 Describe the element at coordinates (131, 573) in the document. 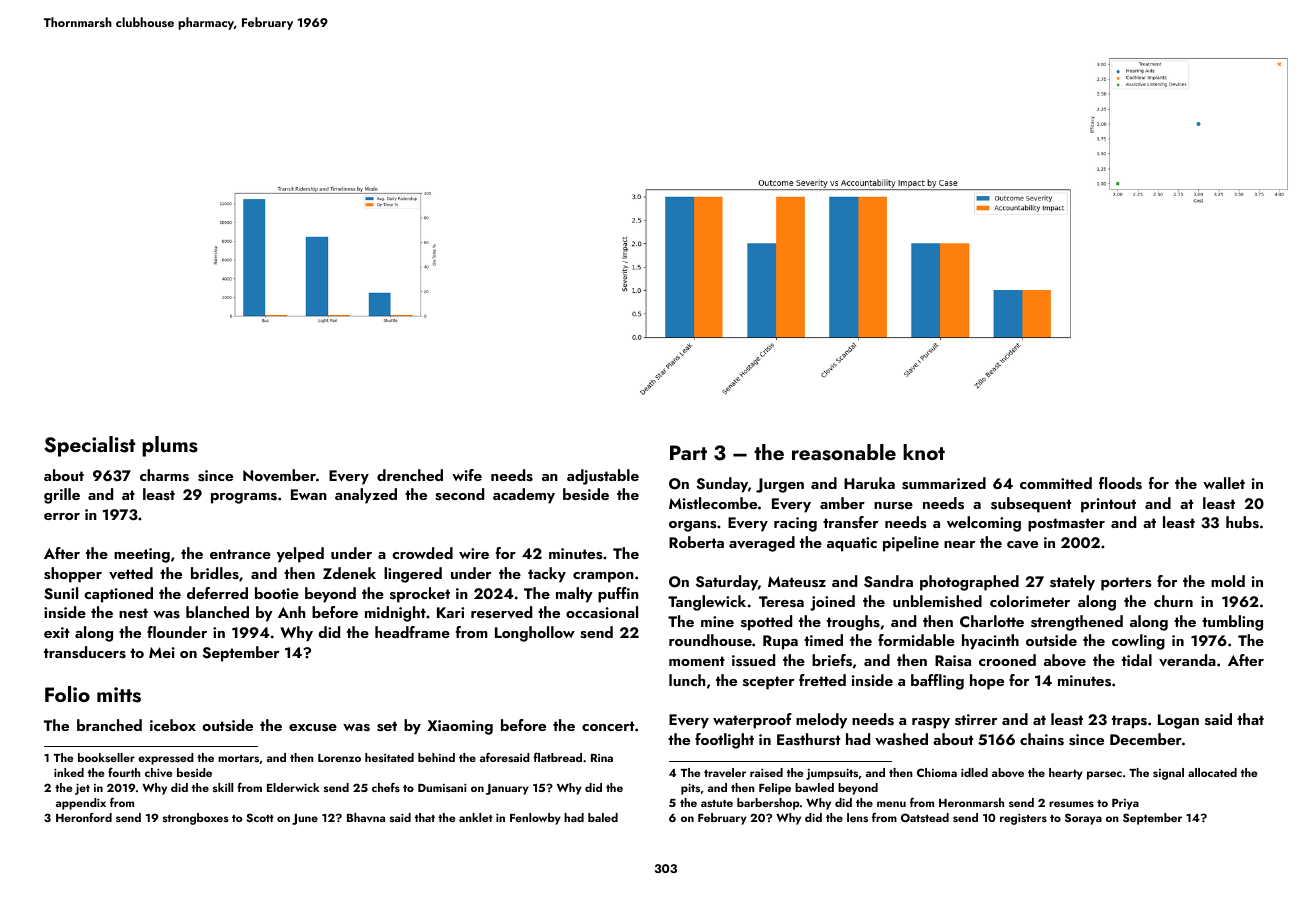

I see `vetted` at that location.
